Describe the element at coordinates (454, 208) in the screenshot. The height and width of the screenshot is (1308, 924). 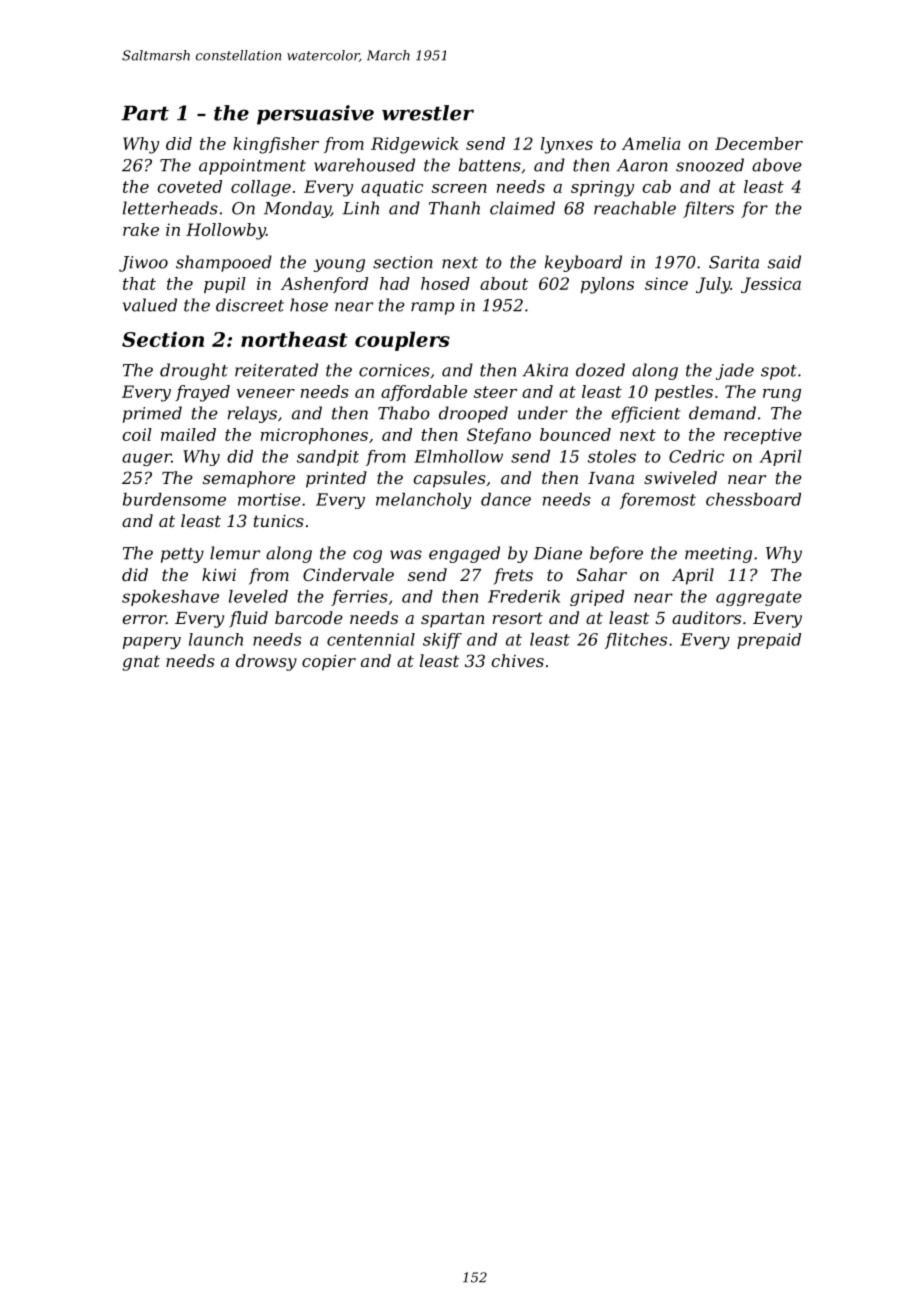
I see `Thanh` at that location.
